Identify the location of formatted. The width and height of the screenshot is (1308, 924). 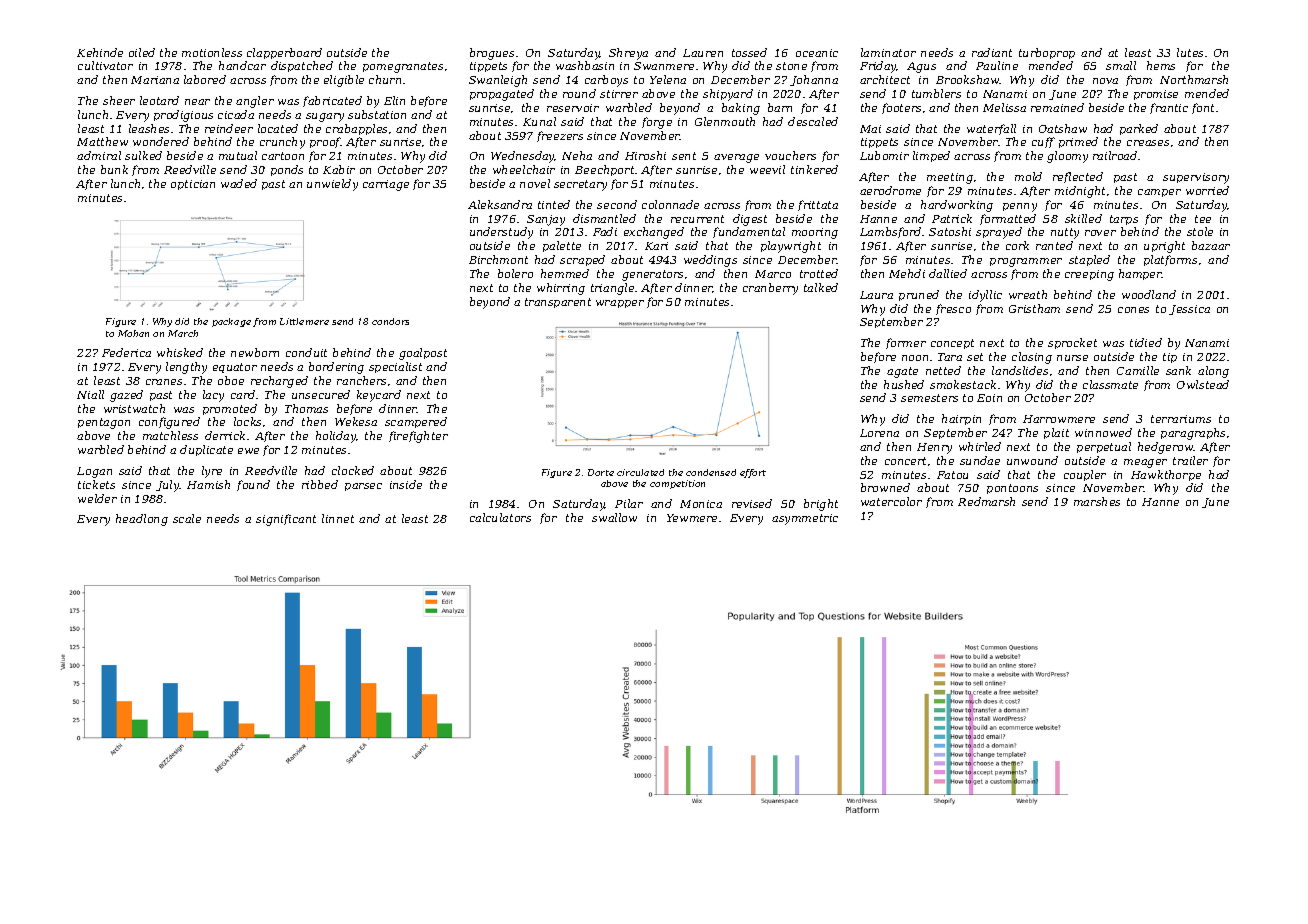
(1008, 219).
